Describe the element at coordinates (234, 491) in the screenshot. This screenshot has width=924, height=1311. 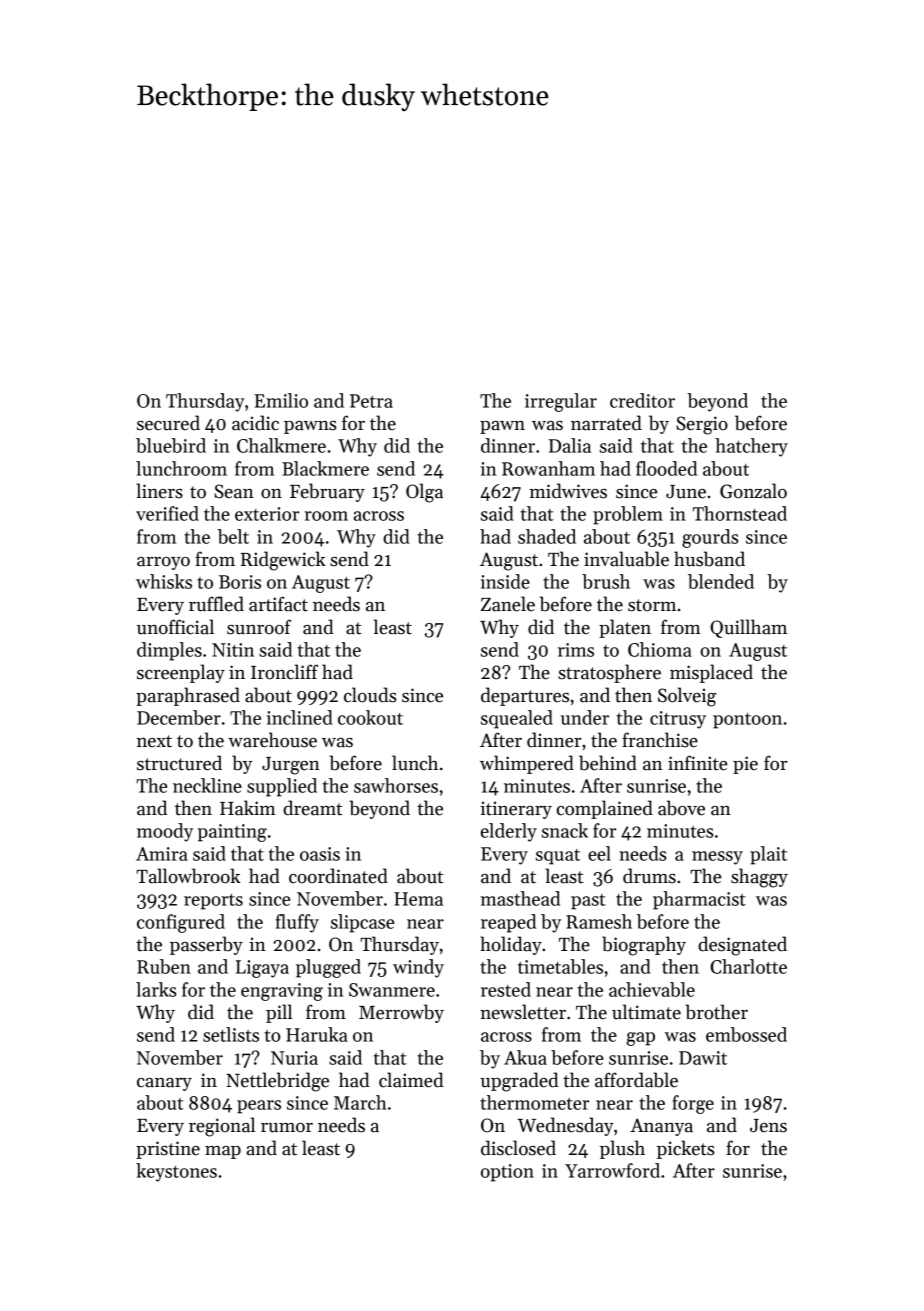
I see `Sean` at that location.
